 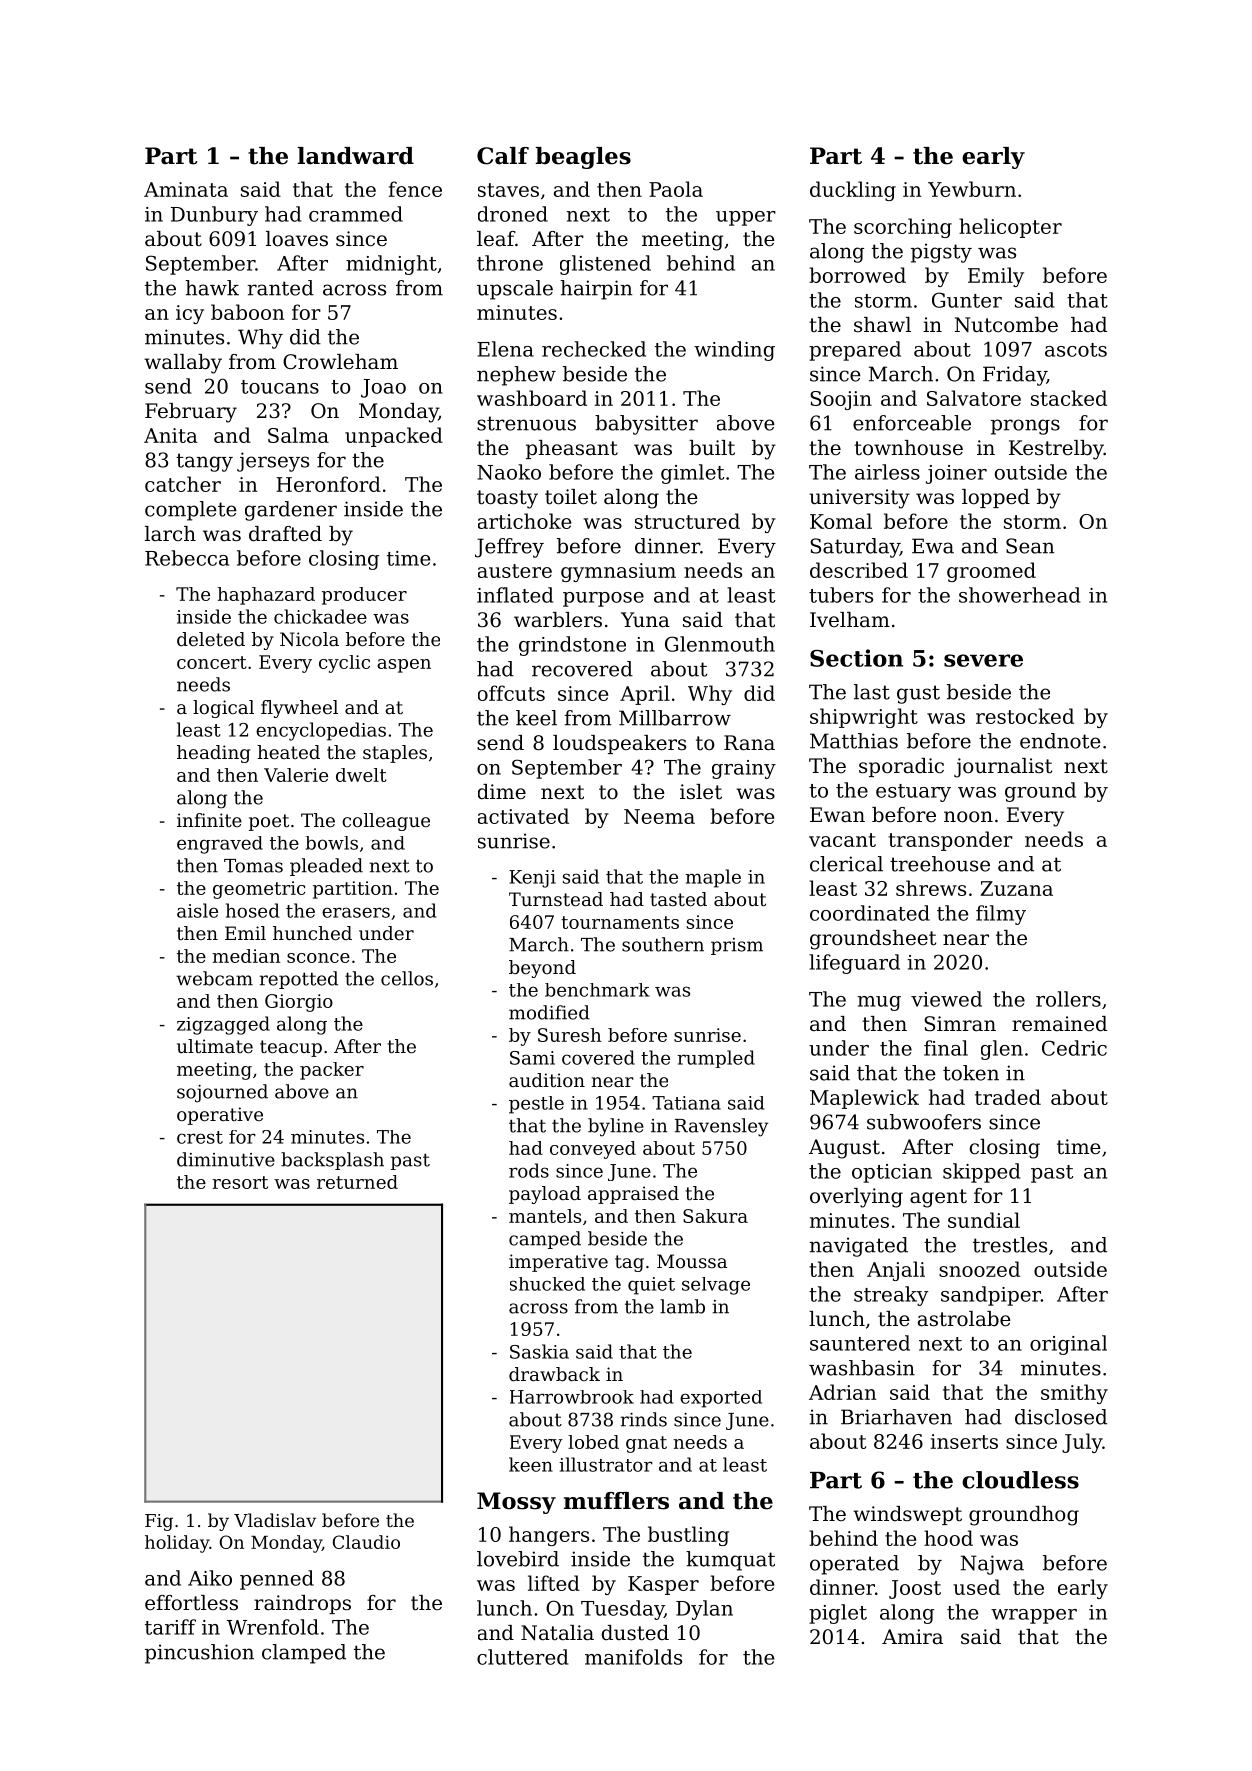 I want to click on stacked, so click(x=1069, y=398).
